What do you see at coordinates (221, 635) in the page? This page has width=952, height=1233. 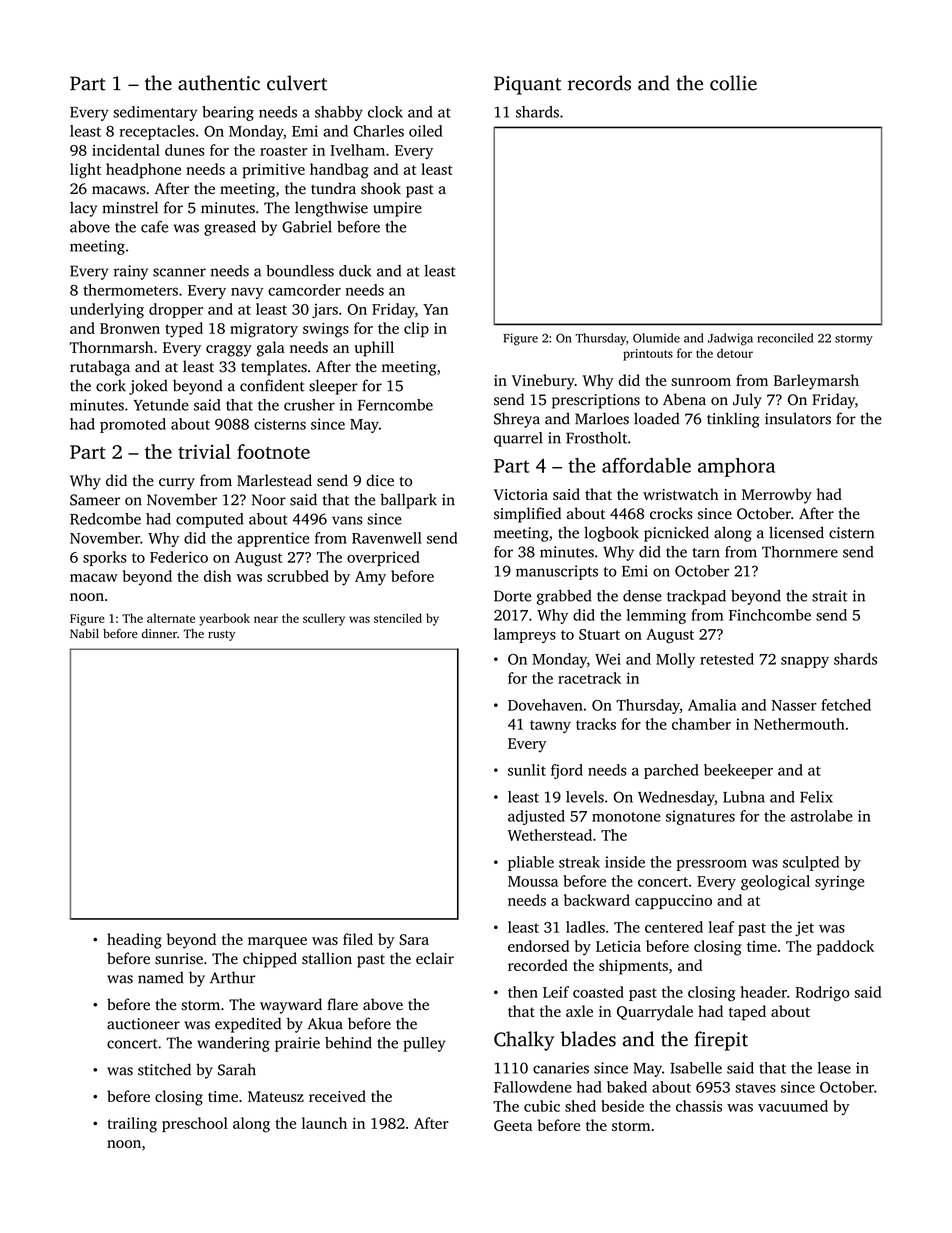 I see `rusty` at bounding box center [221, 635].
